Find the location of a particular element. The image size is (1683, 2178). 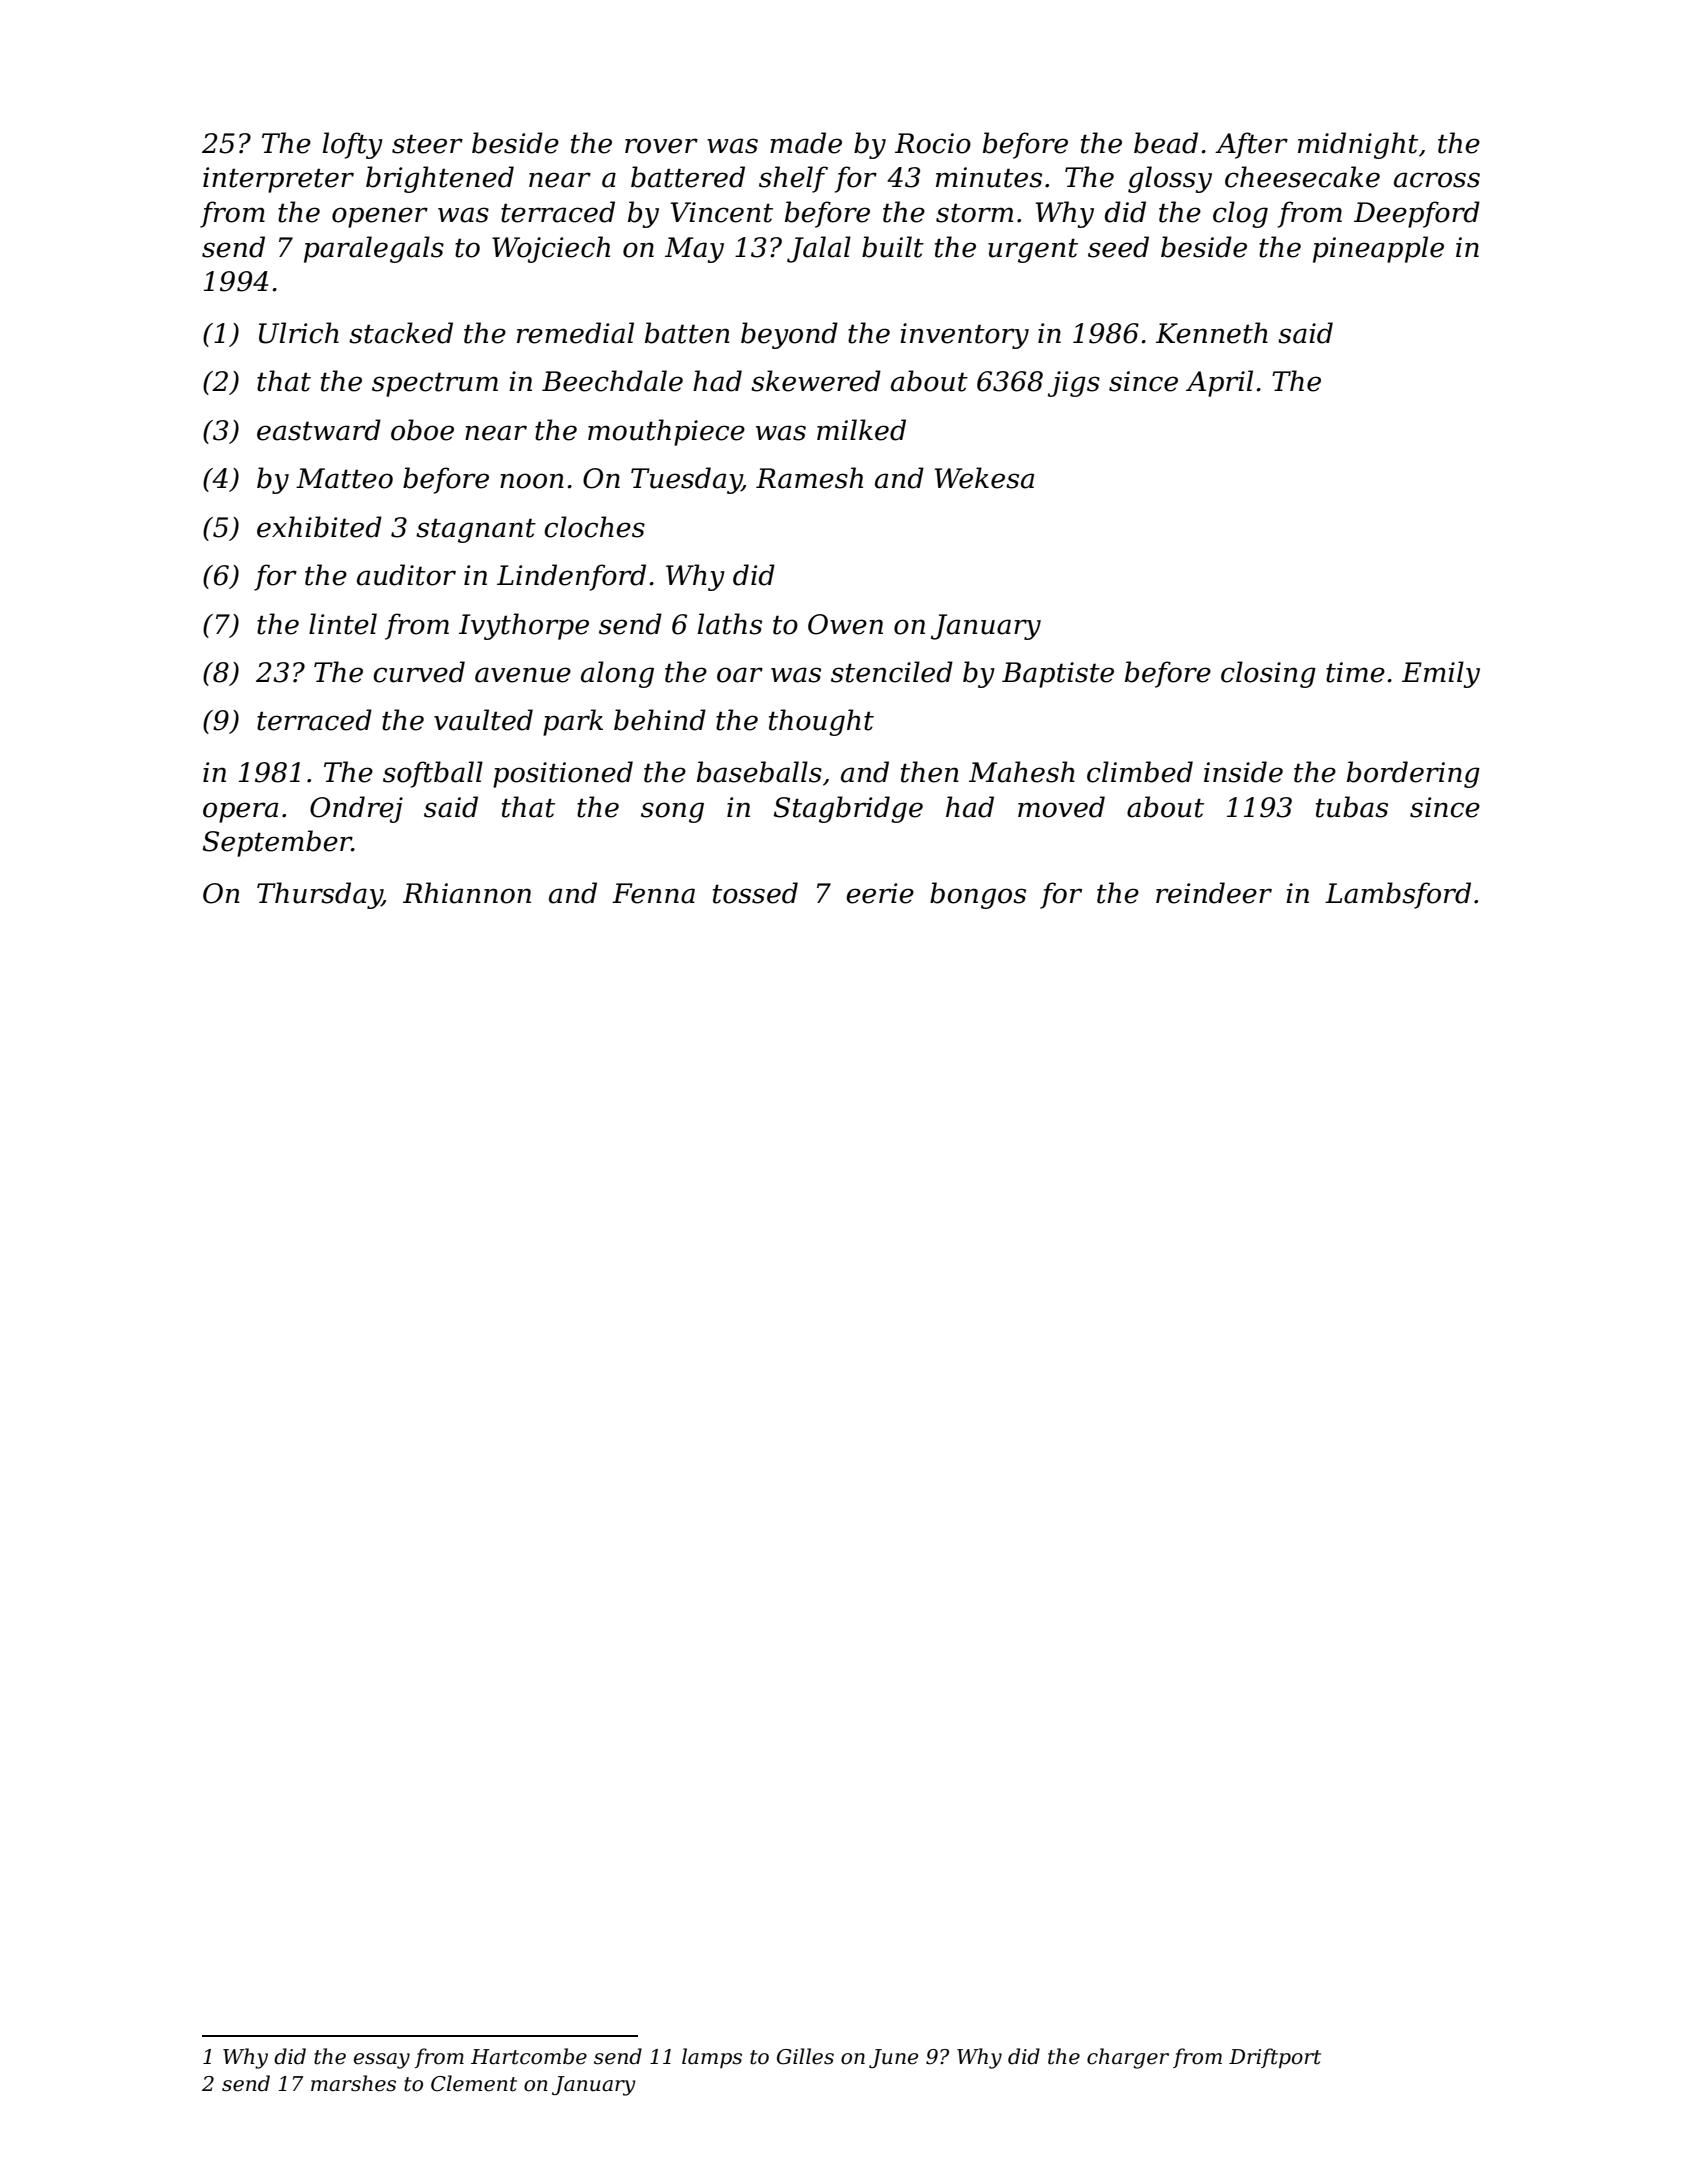

tubas is located at coordinates (1352, 807).
